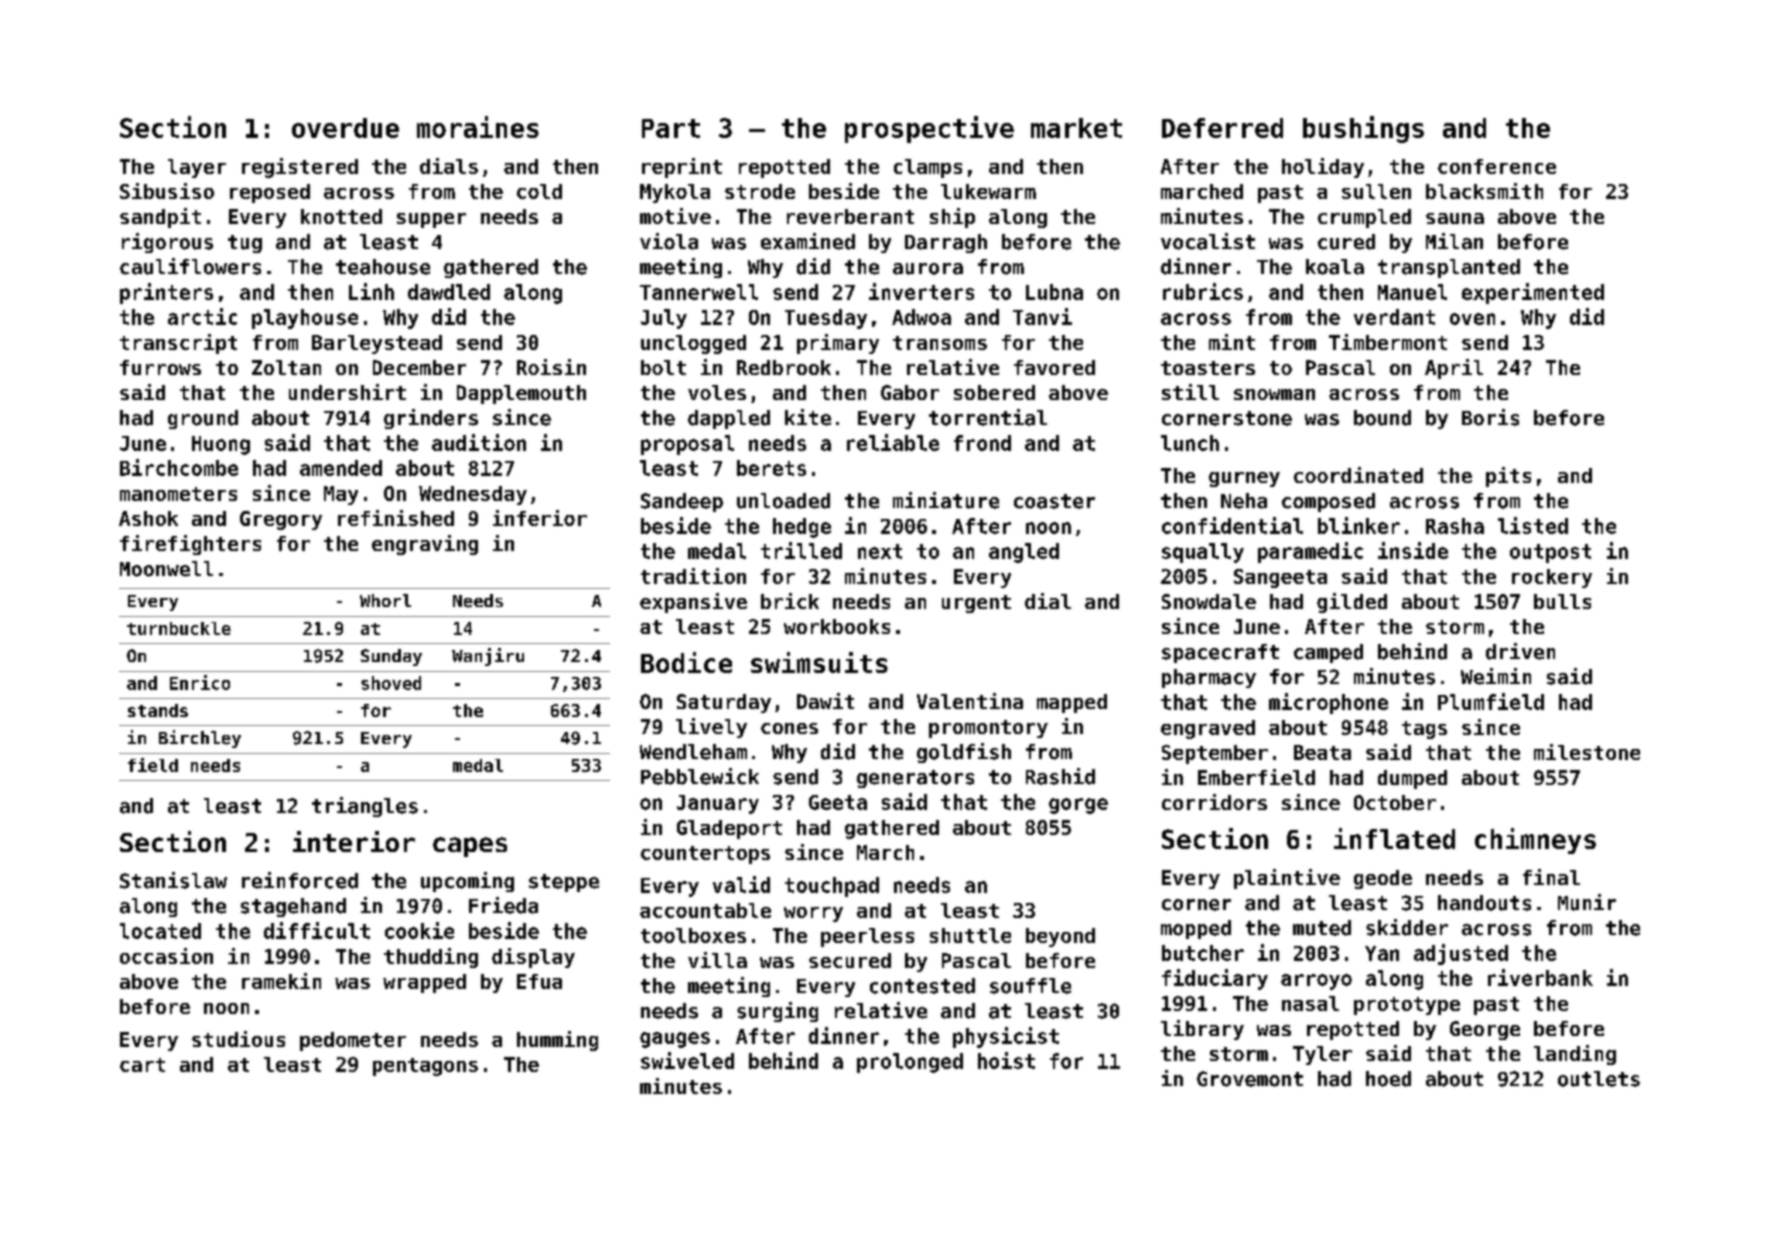 This screenshot has width=1770, height=1251. I want to click on Beata, so click(1322, 752).
